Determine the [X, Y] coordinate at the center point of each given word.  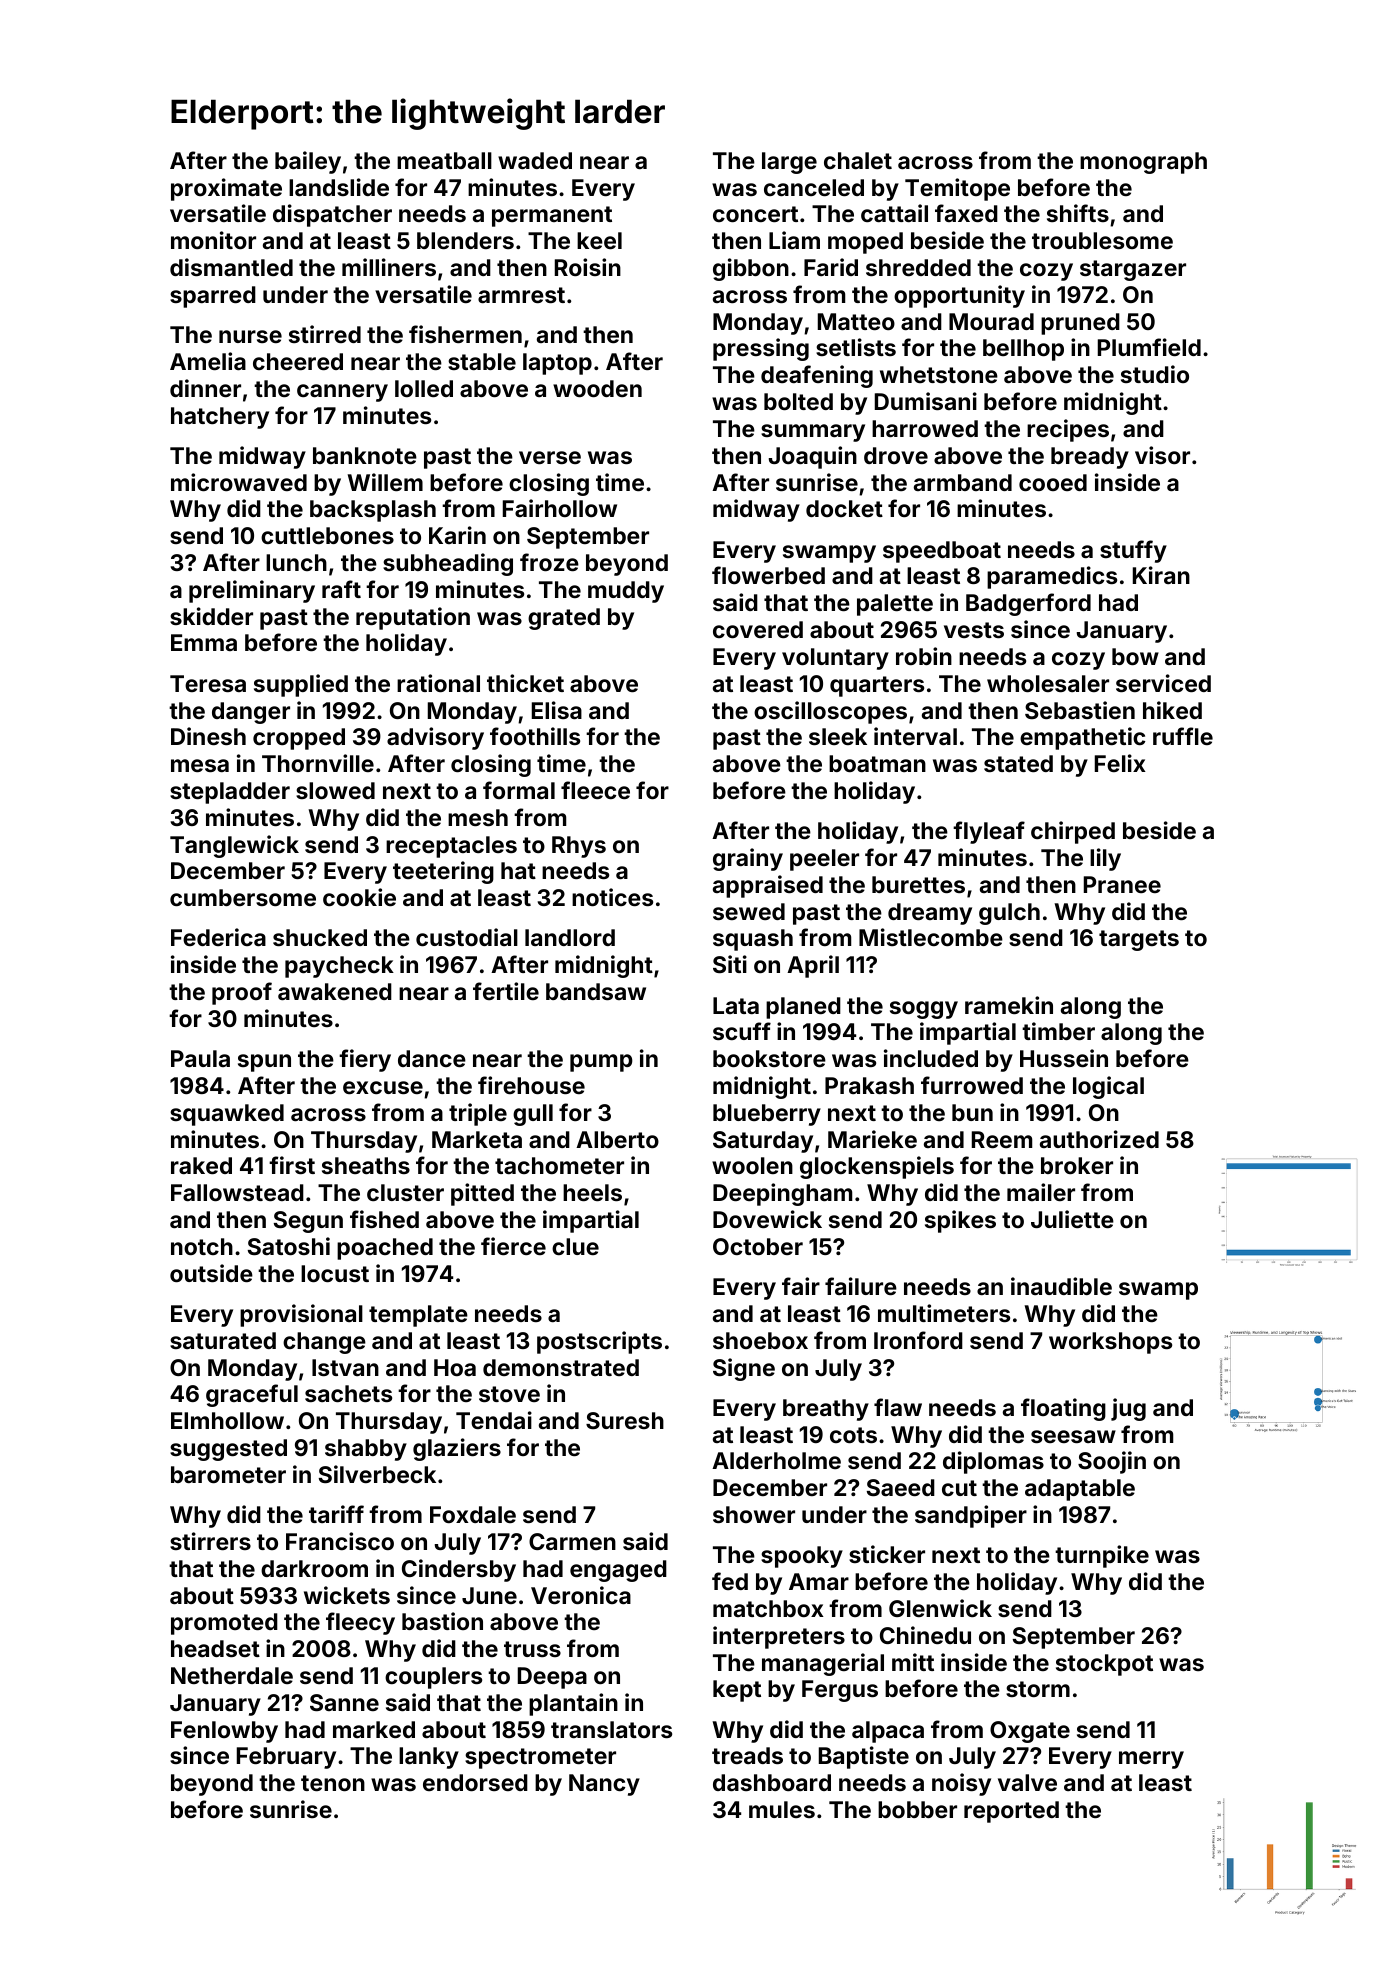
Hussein [1064, 1058]
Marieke [872, 1139]
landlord [570, 937]
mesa [200, 765]
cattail [894, 213]
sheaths [366, 1165]
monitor [213, 240]
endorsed [475, 1782]
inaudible [1061, 1286]
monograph [1143, 163]
